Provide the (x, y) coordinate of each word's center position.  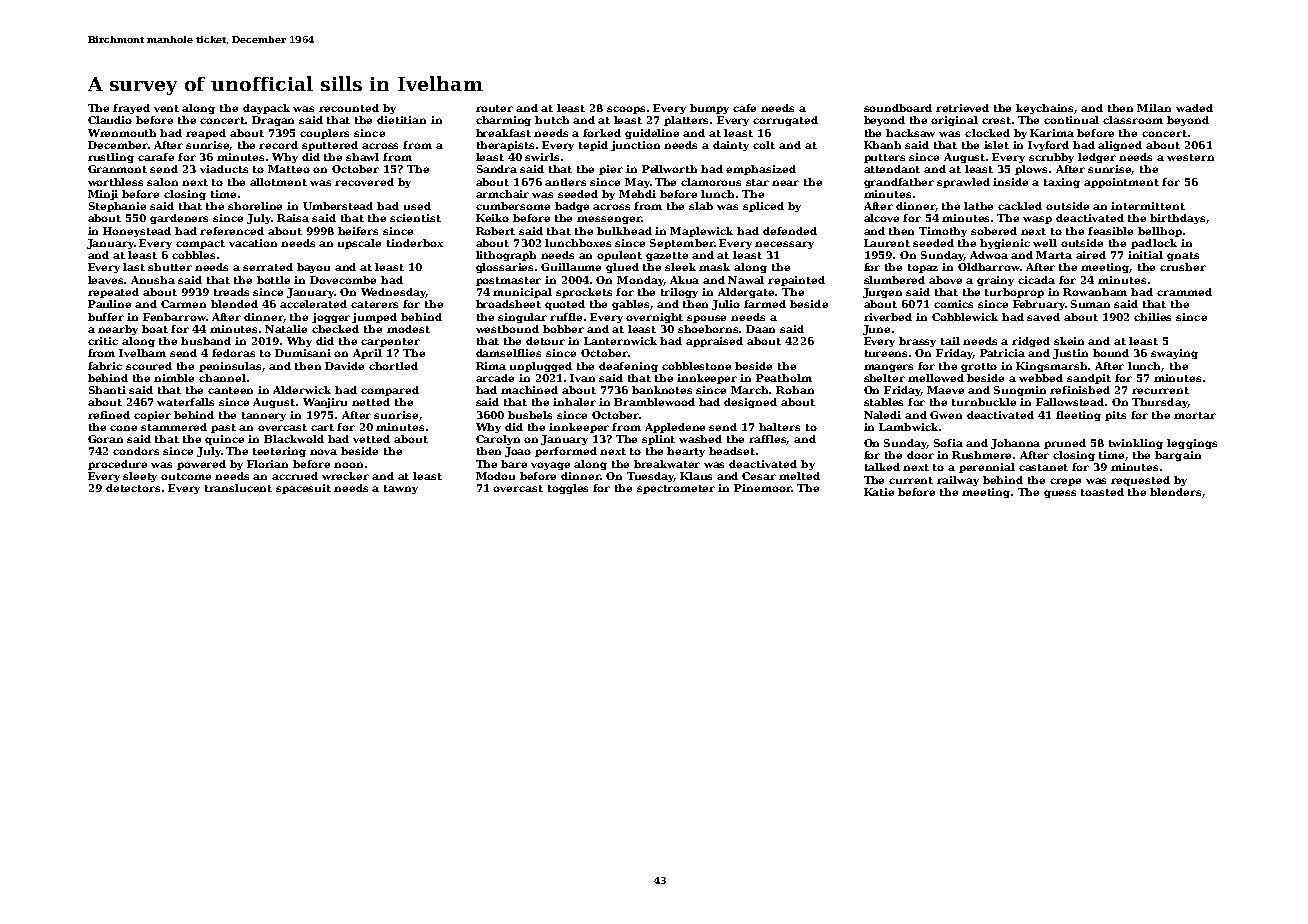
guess (1060, 494)
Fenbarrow (174, 317)
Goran (105, 439)
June (876, 330)
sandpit (1089, 379)
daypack (266, 109)
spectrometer (676, 489)
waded (1194, 108)
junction (635, 146)
